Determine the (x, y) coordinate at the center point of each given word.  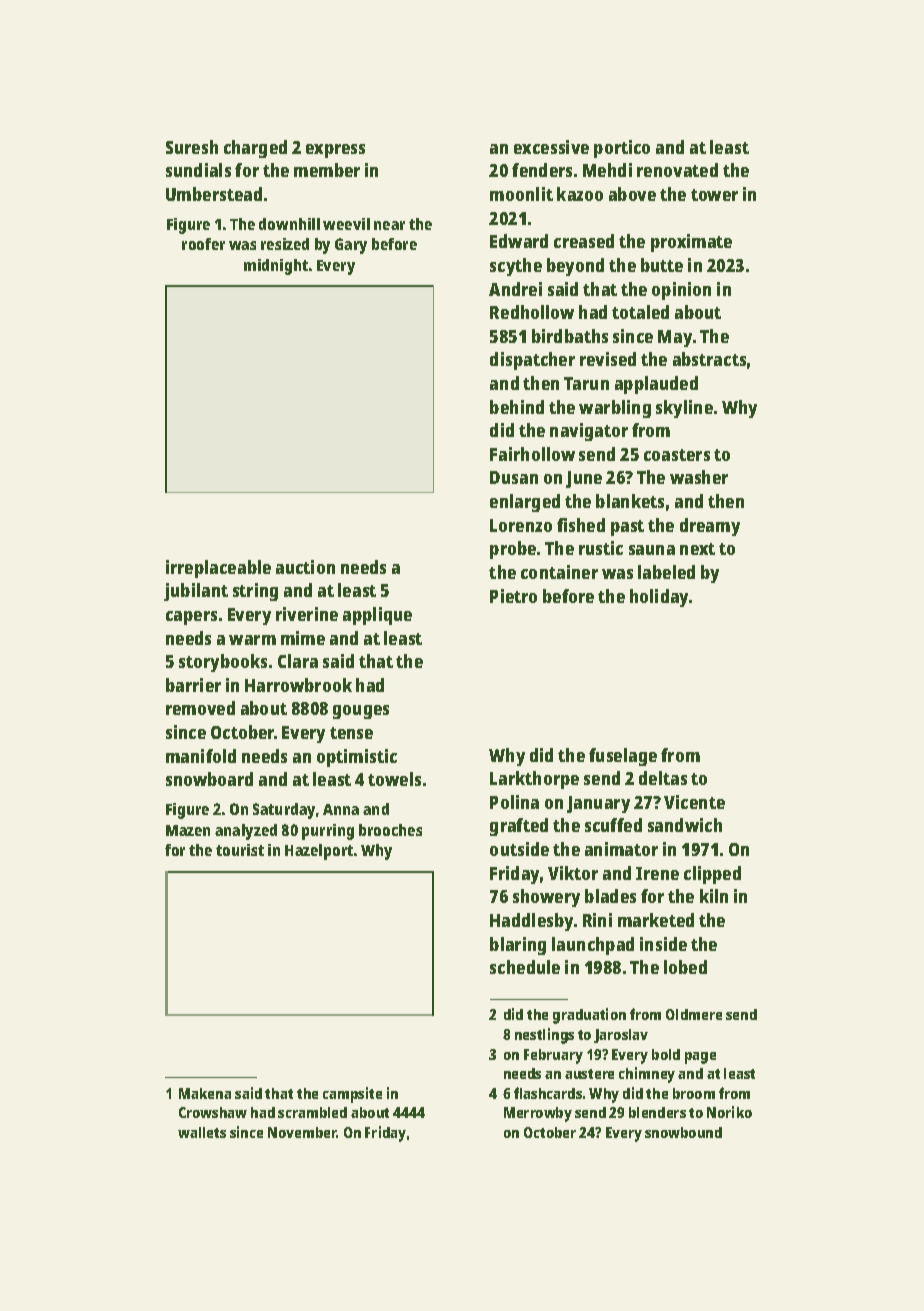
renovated (677, 170)
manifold (201, 756)
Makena (205, 1093)
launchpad (593, 946)
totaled (640, 312)
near (389, 225)
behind (517, 407)
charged (255, 149)
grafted (519, 827)
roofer (203, 244)
